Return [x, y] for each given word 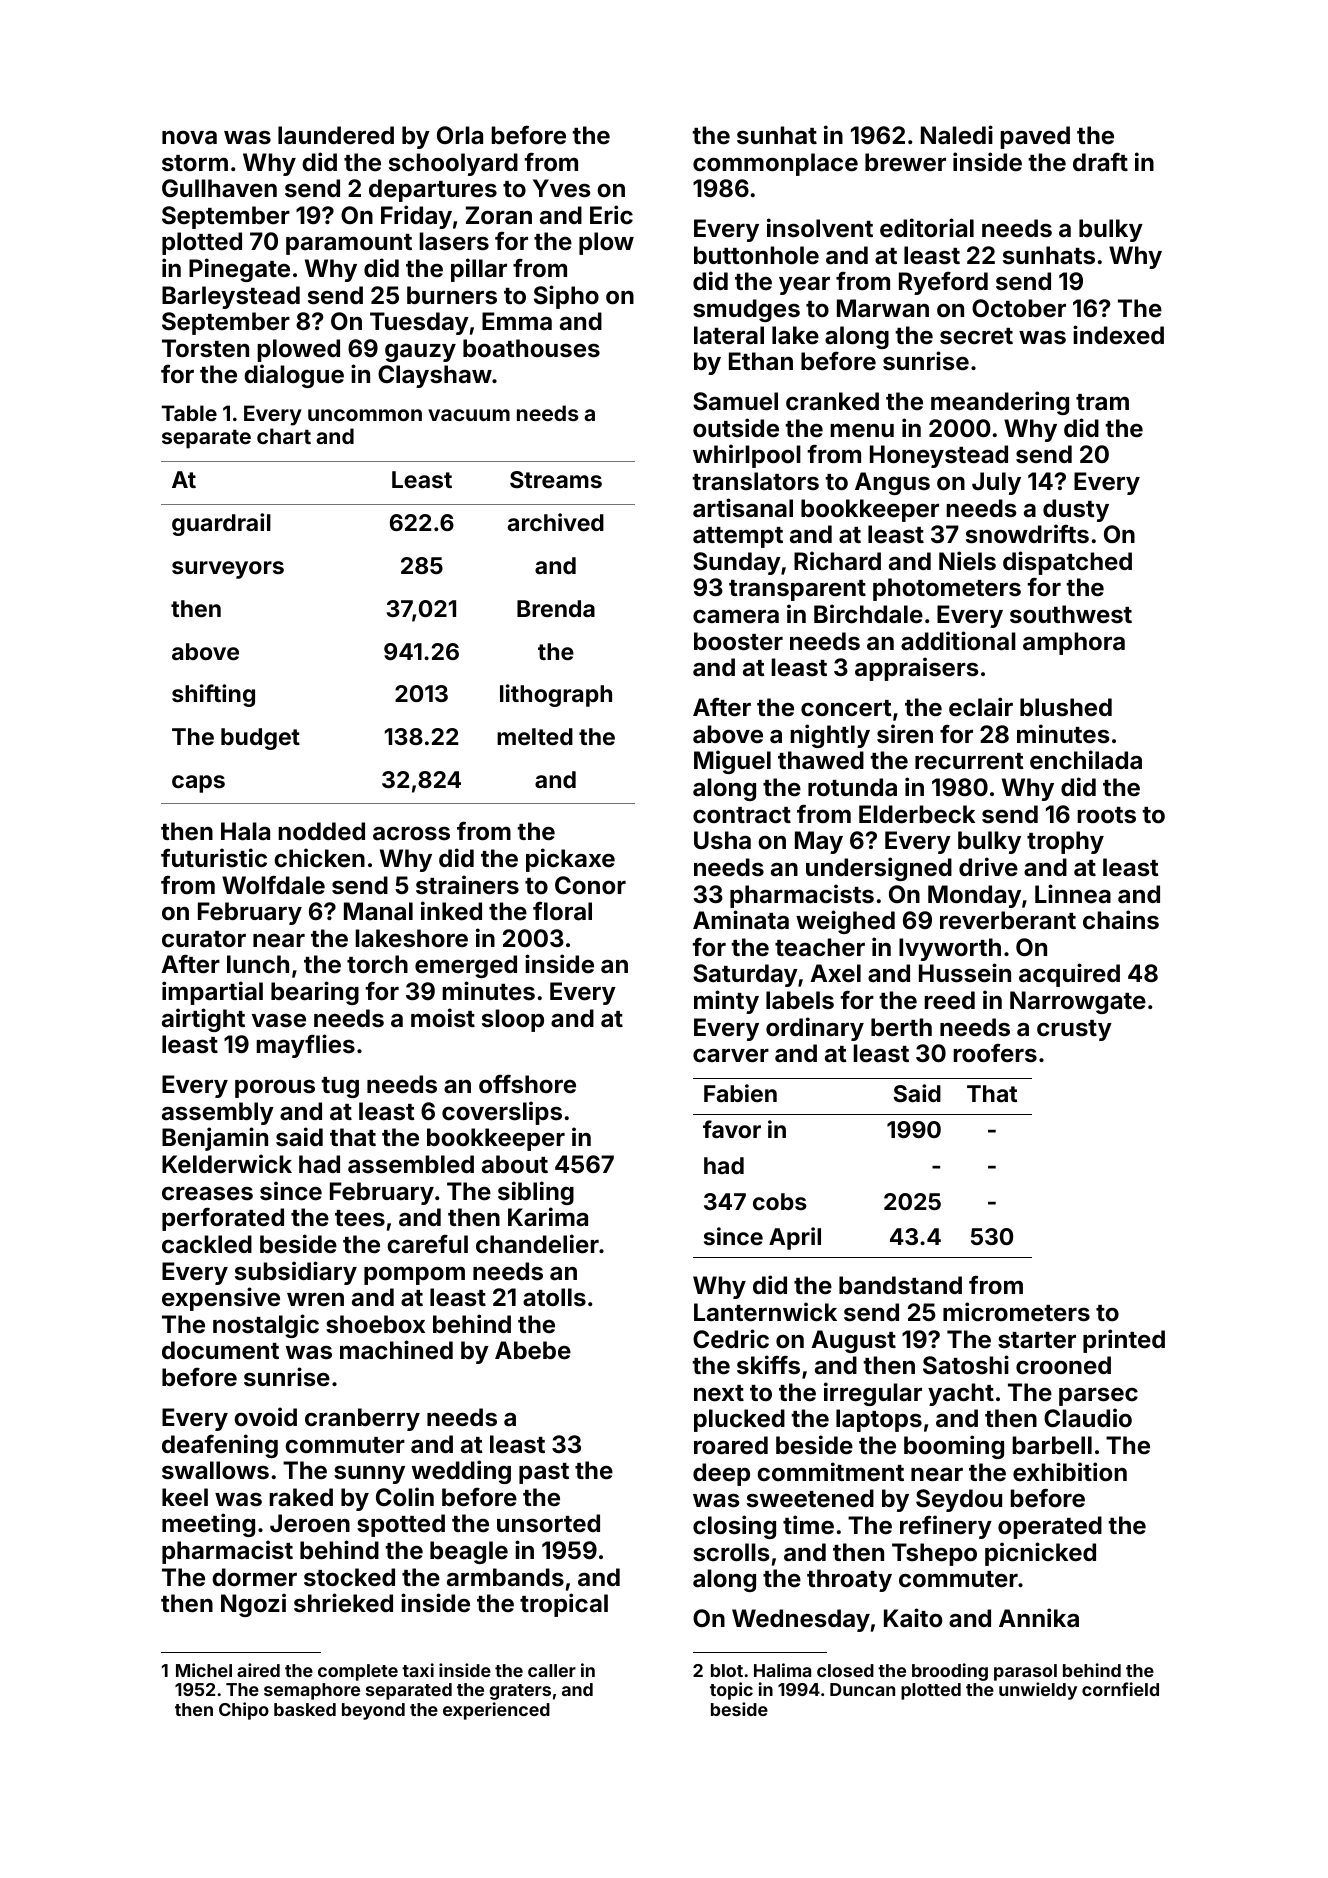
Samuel [735, 401]
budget [260, 739]
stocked [349, 1577]
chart [284, 436]
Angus [892, 483]
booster [738, 641]
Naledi [957, 135]
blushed [1066, 707]
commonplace [775, 164]
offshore [527, 1084]
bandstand [900, 1285]
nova [189, 138]
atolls [554, 1297]
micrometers [1016, 1312]
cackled [207, 1244]
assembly [218, 1113]
